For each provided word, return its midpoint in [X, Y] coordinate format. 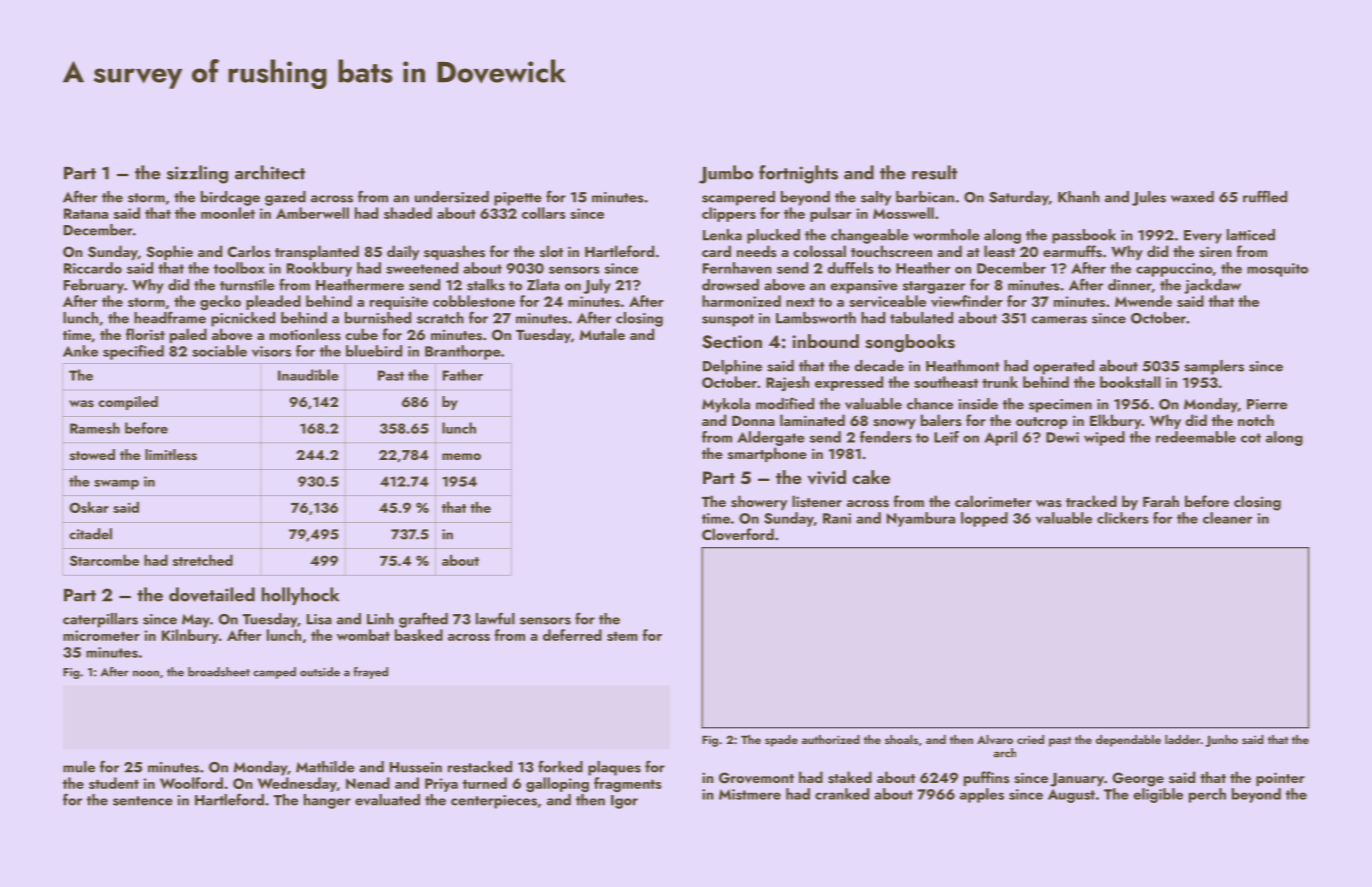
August [1071, 796]
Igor [624, 802]
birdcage [230, 198]
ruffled [1265, 196]
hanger [327, 801]
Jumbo [726, 174]
